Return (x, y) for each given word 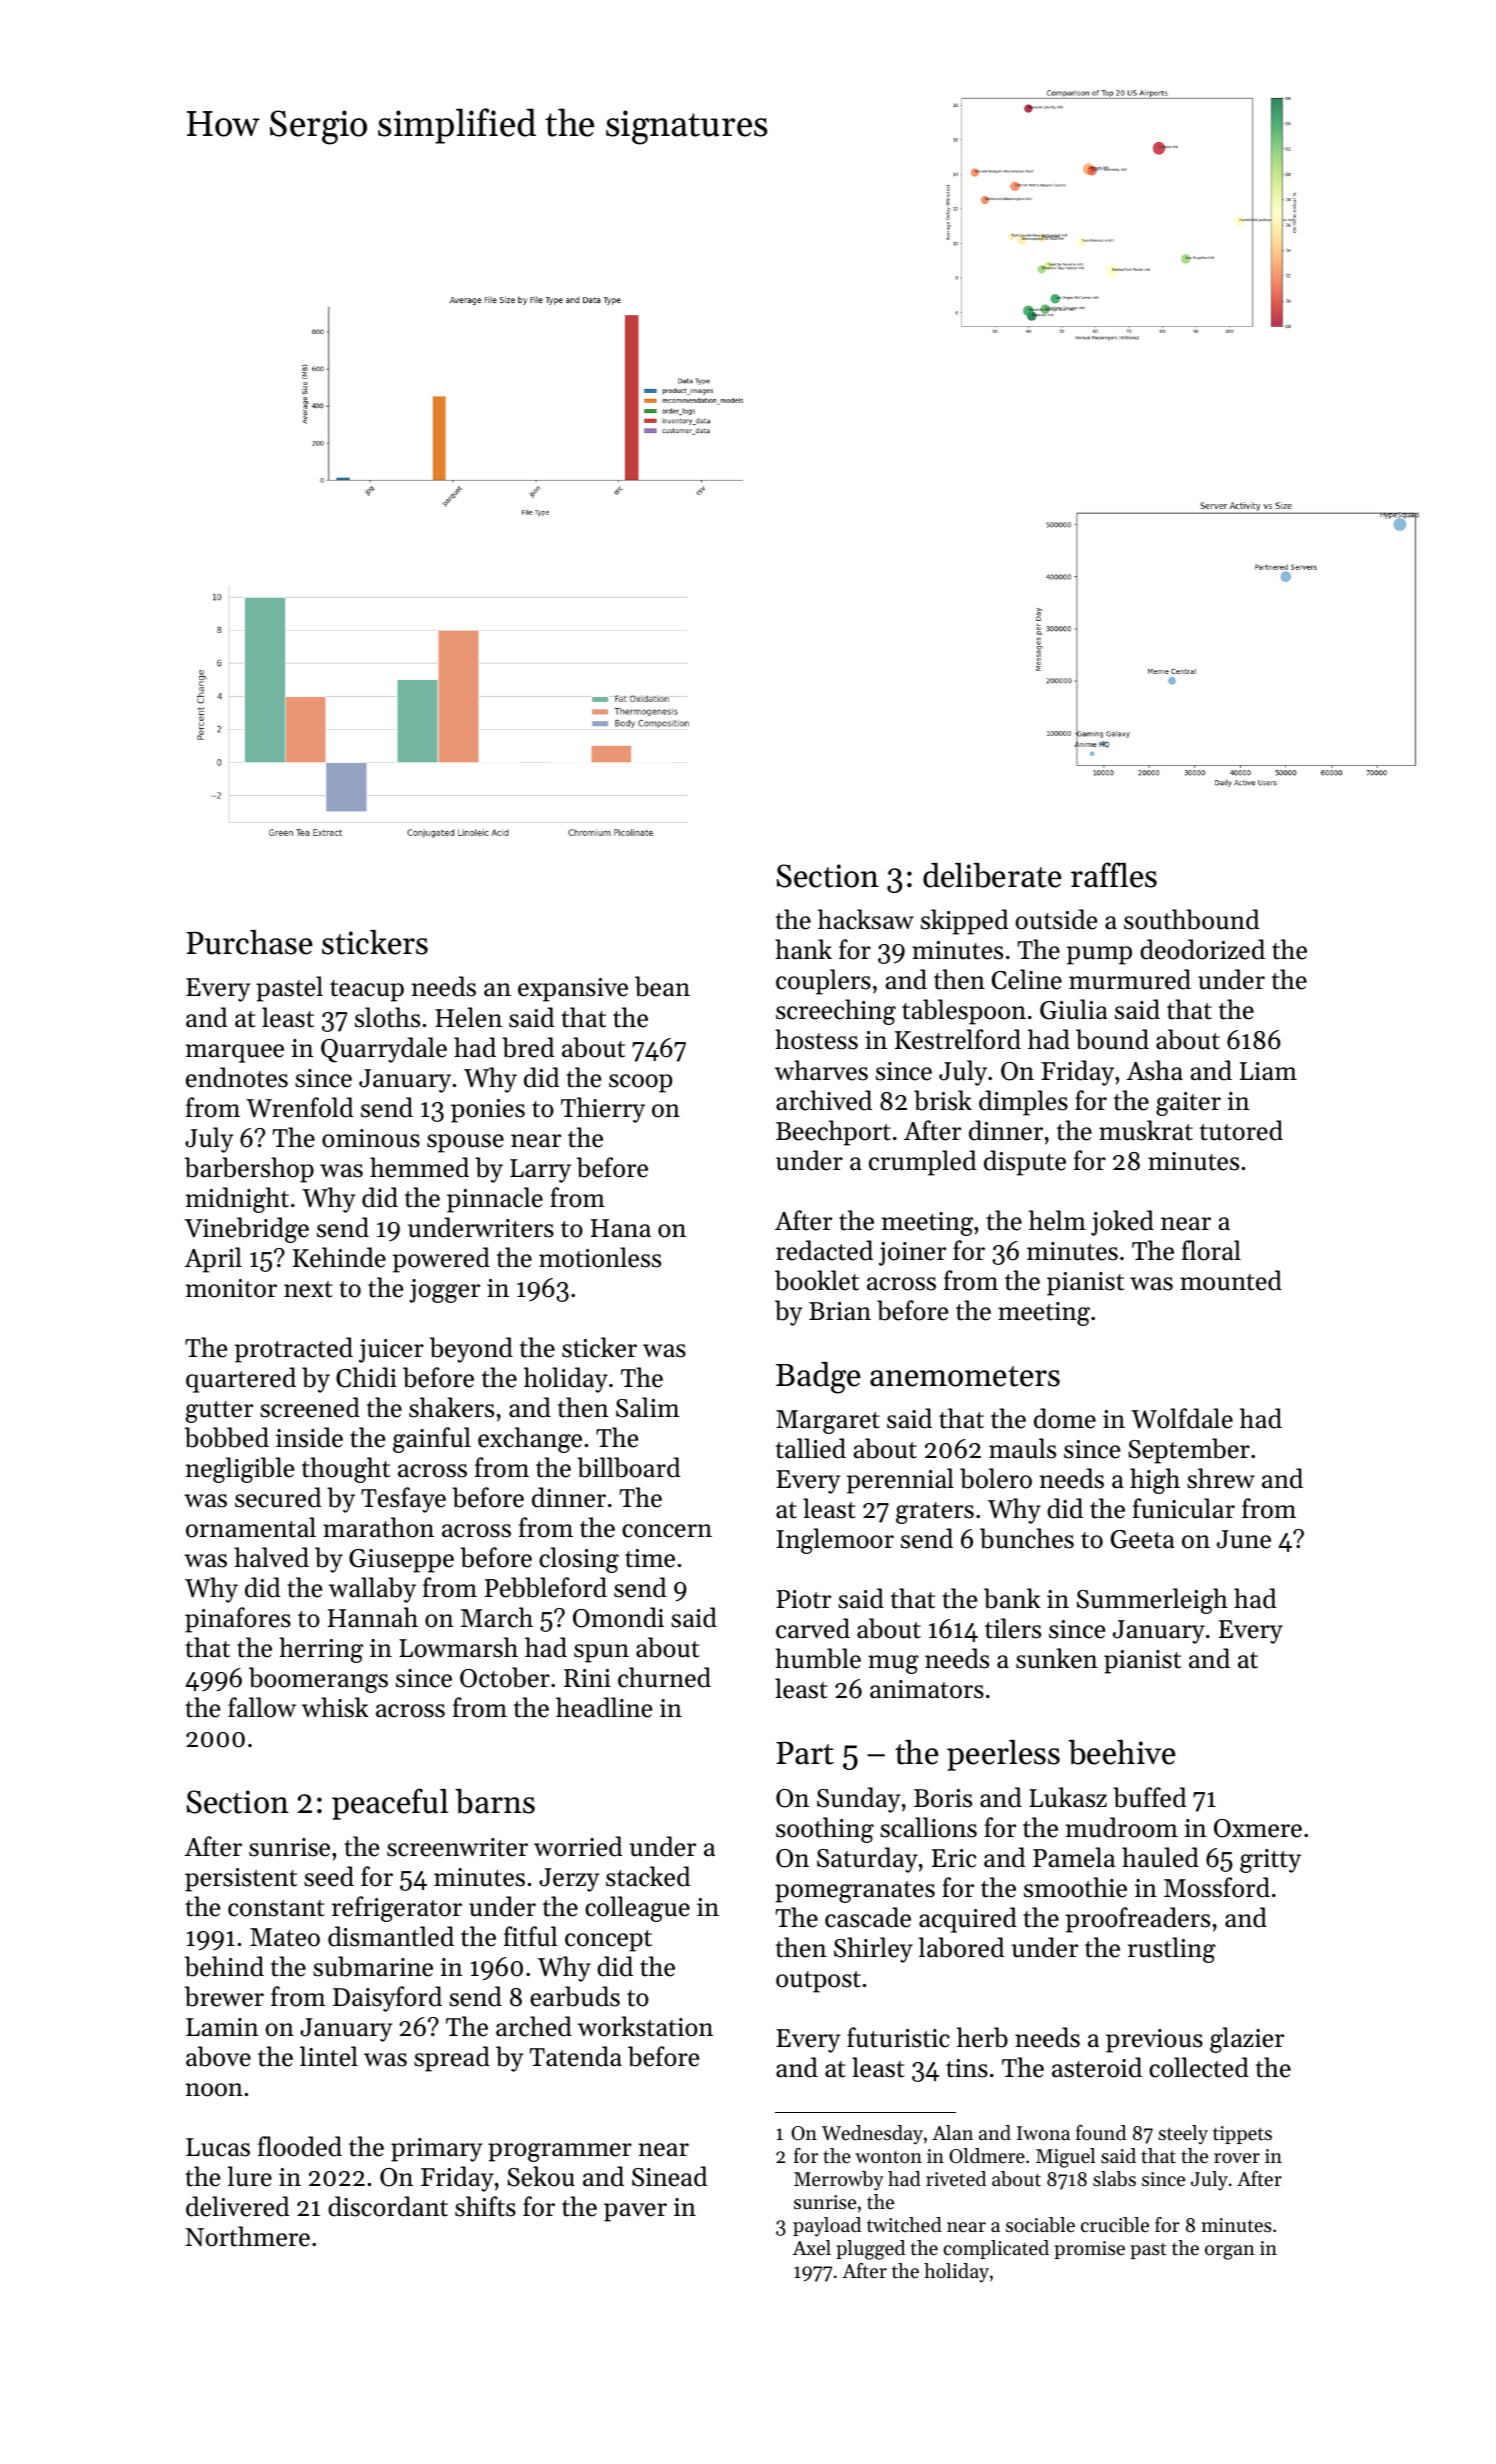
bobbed (227, 1437)
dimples (1023, 1103)
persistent (241, 1880)
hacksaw (866, 919)
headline (604, 1707)
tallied (811, 1448)
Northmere (248, 2236)
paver (635, 2212)
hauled (1160, 1857)
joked (1122, 1223)
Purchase (249, 942)
